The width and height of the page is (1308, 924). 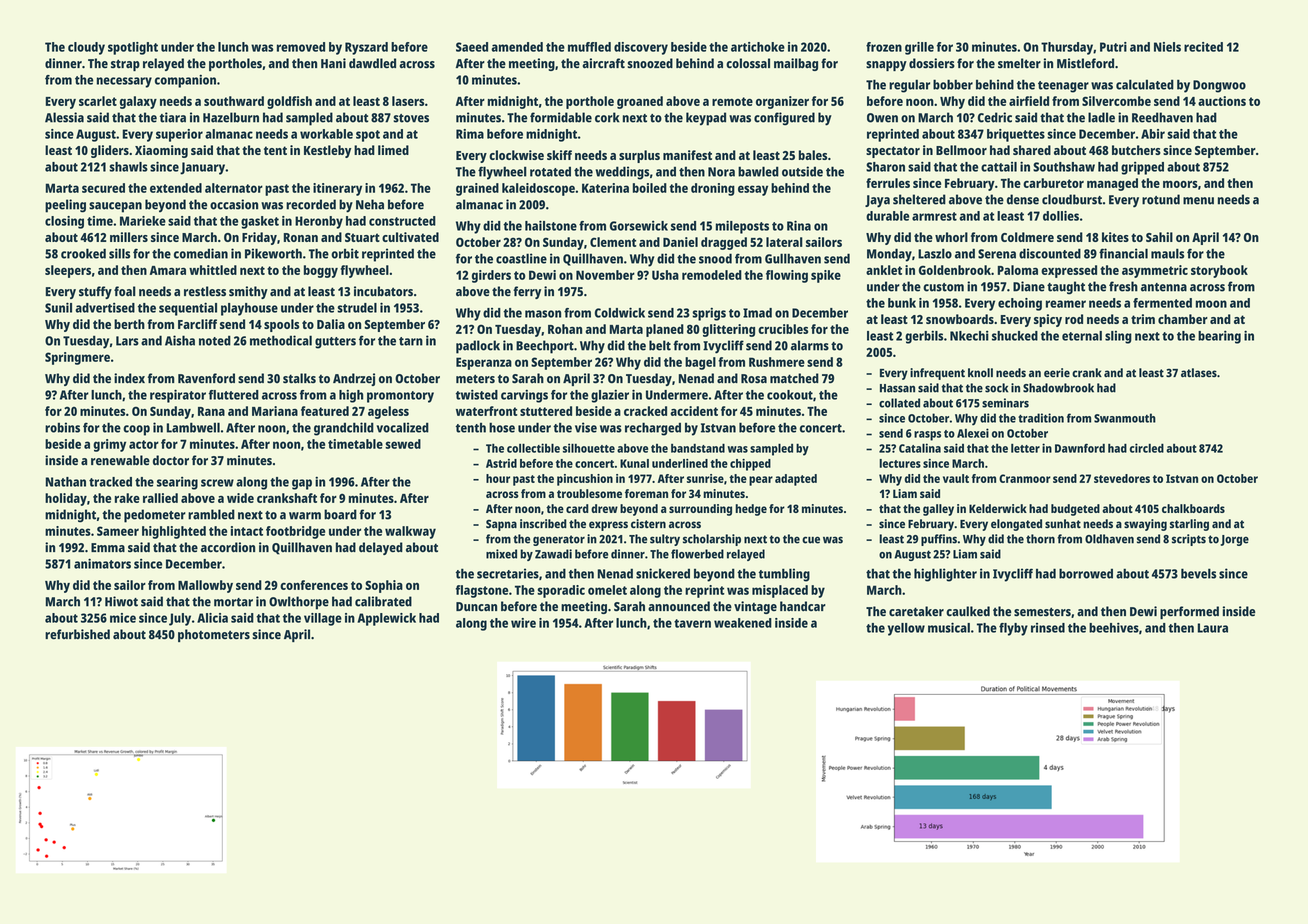 What do you see at coordinates (1016, 135) in the page?
I see `briquettes` at bounding box center [1016, 135].
